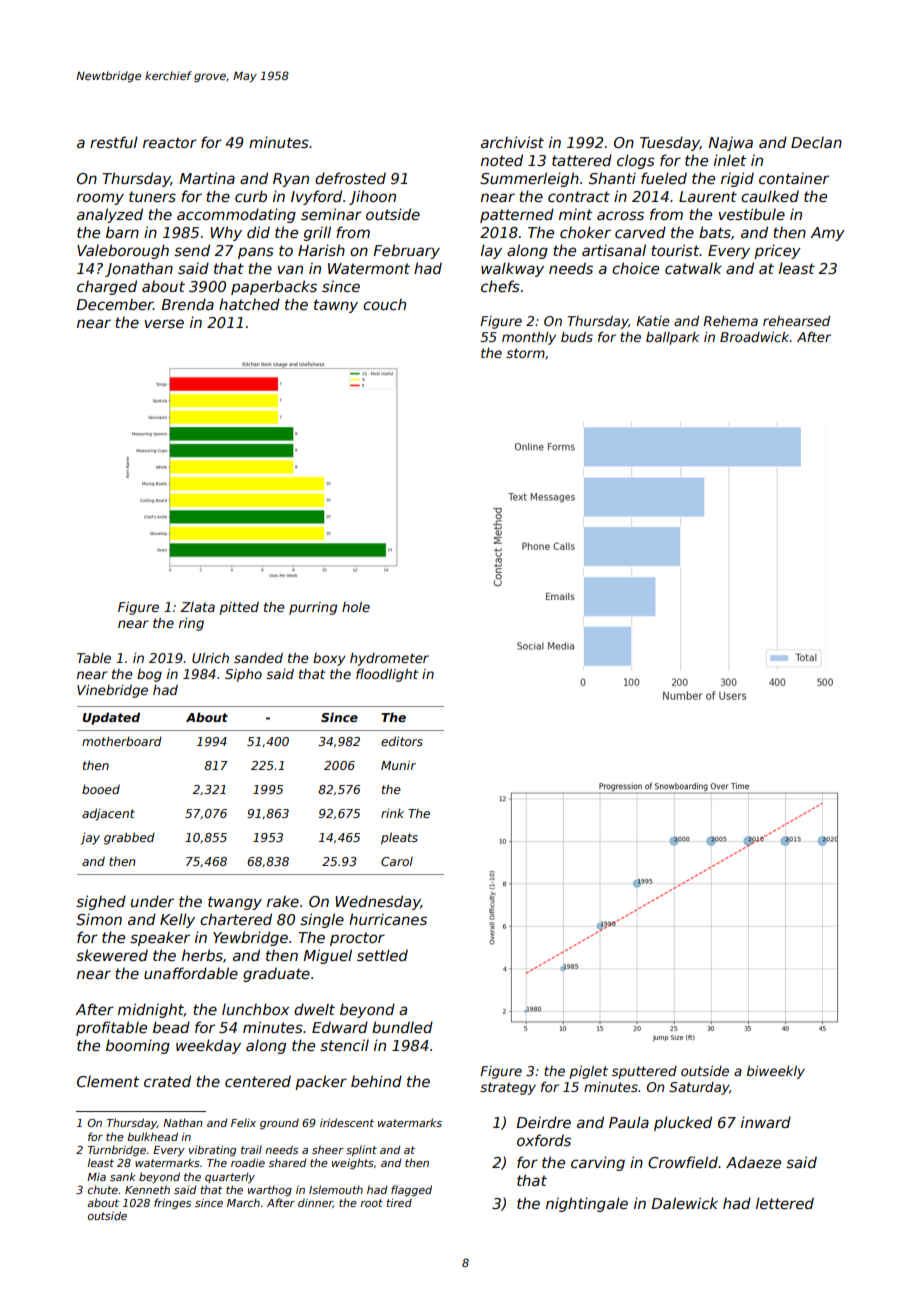 The image size is (924, 1314). What do you see at coordinates (402, 741) in the image?
I see `editors` at bounding box center [402, 741].
